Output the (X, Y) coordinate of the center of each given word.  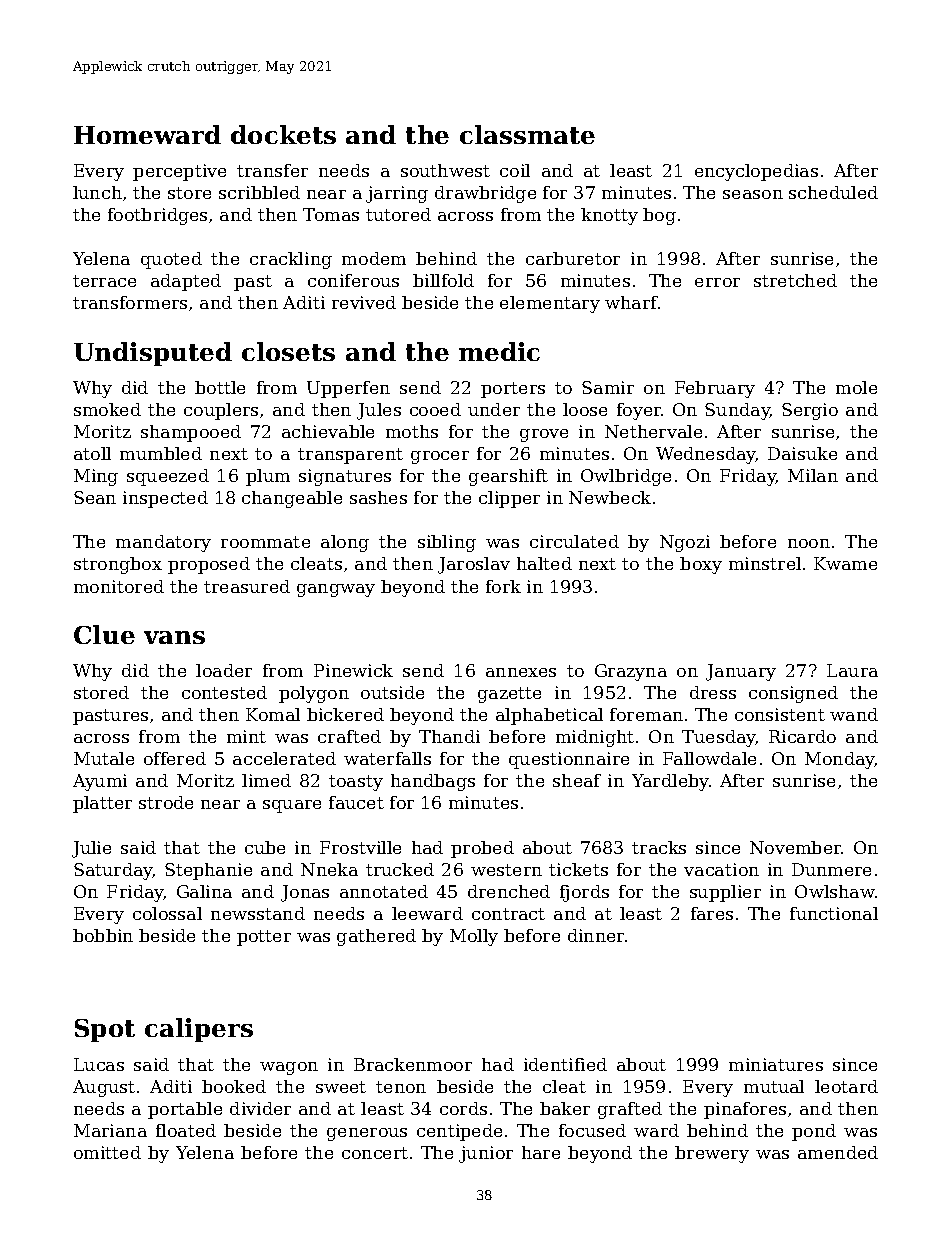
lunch (97, 192)
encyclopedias (756, 172)
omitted (107, 1152)
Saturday (113, 871)
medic (499, 351)
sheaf (577, 780)
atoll (92, 453)
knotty (609, 216)
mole (856, 387)
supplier (725, 893)
